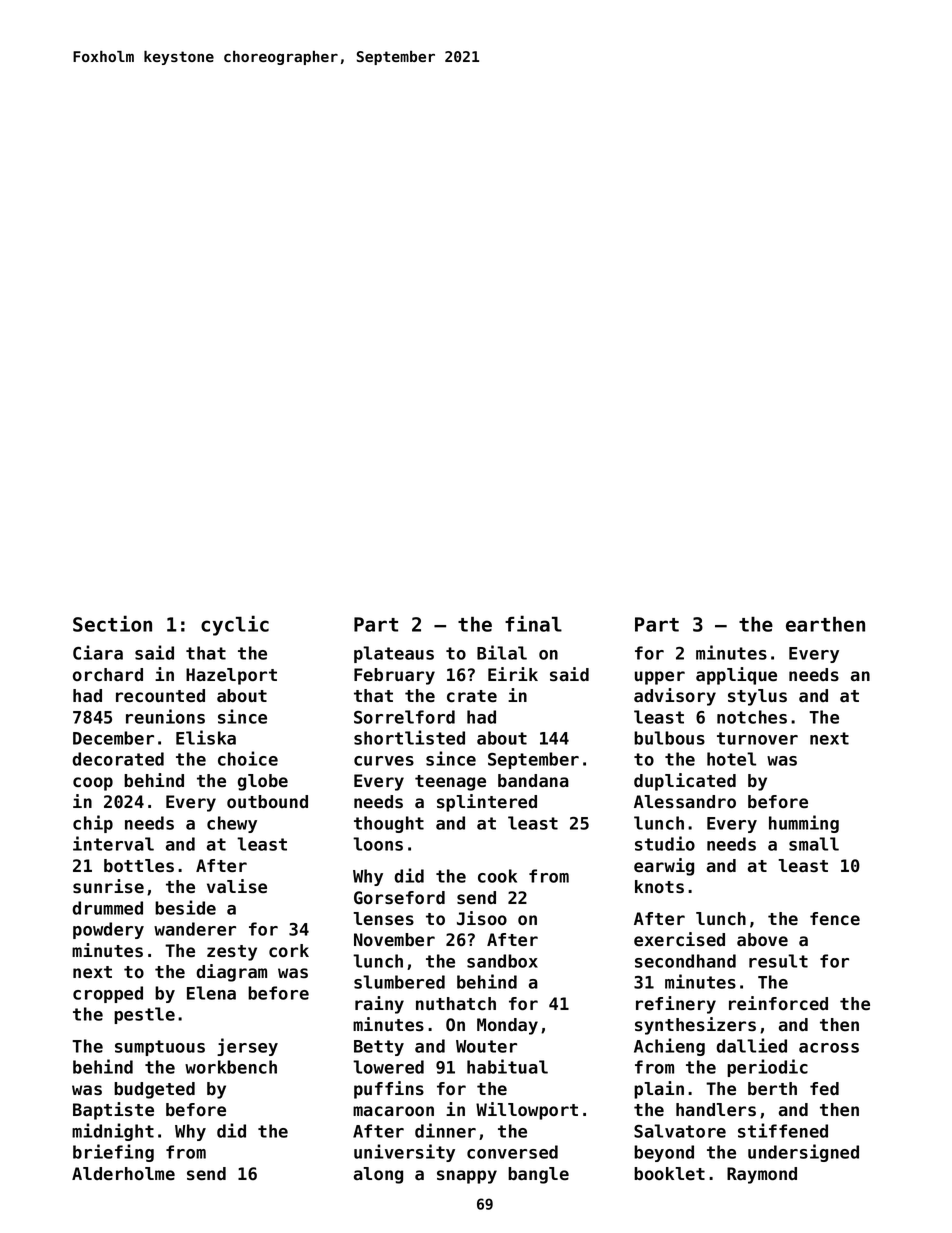 This page has width=952, height=1233. I want to click on midnight, so click(113, 1132).
